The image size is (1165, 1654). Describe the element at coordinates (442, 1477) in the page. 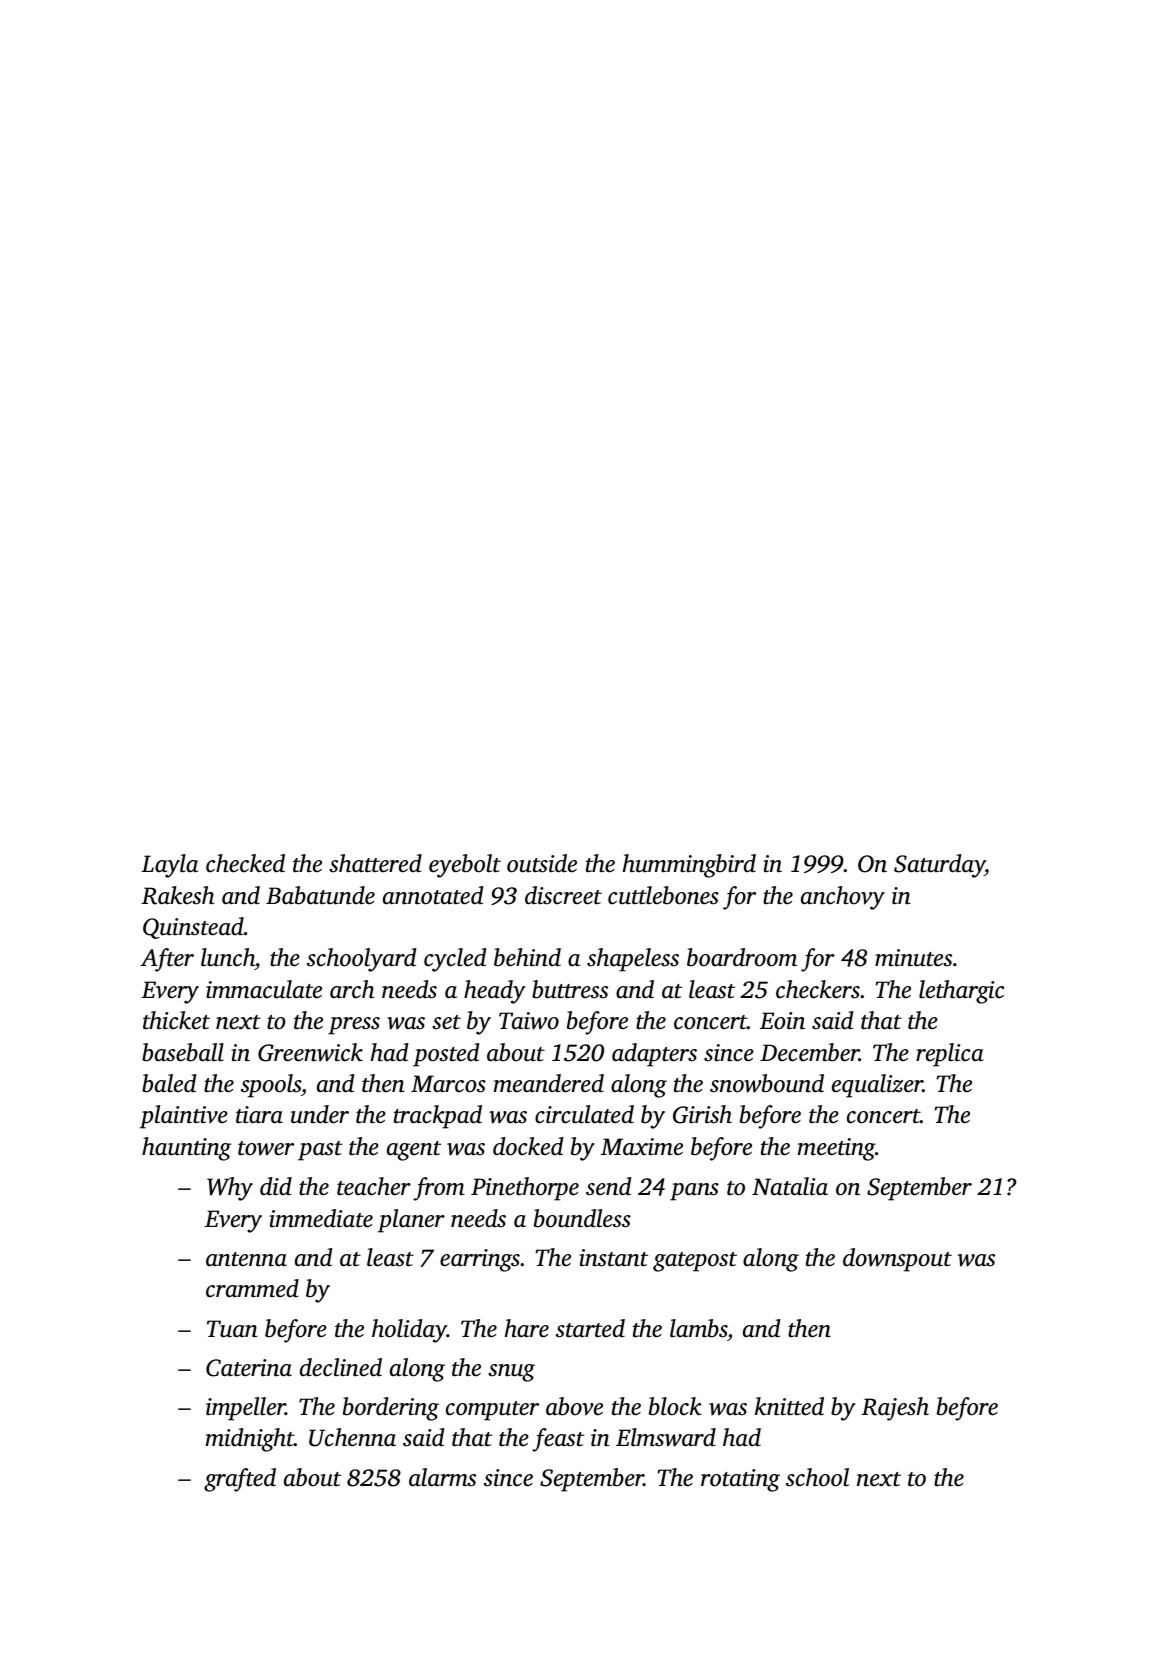

I see `alarms` at that location.
